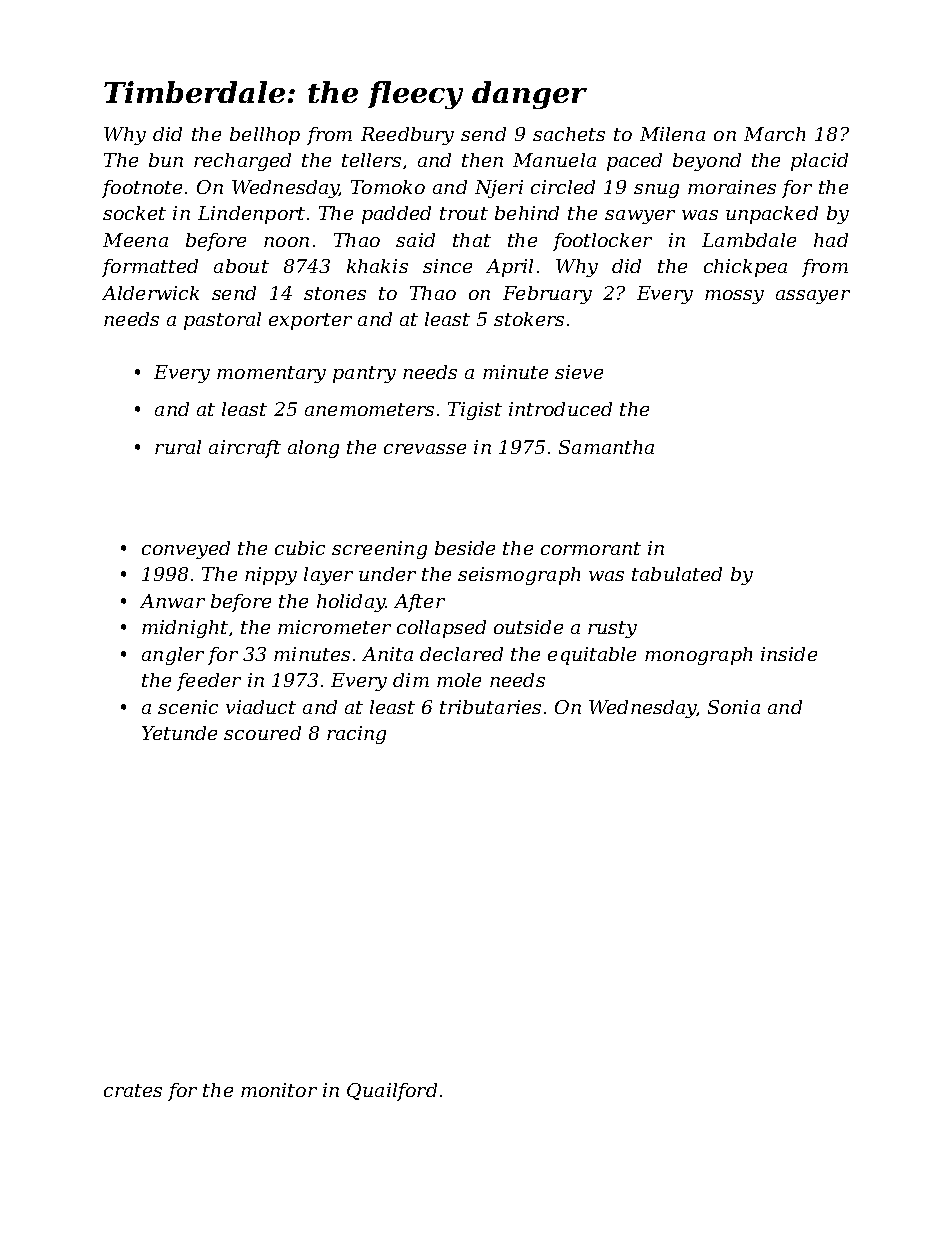 This screenshot has width=952, height=1233. I want to click on monitor, so click(279, 1090).
